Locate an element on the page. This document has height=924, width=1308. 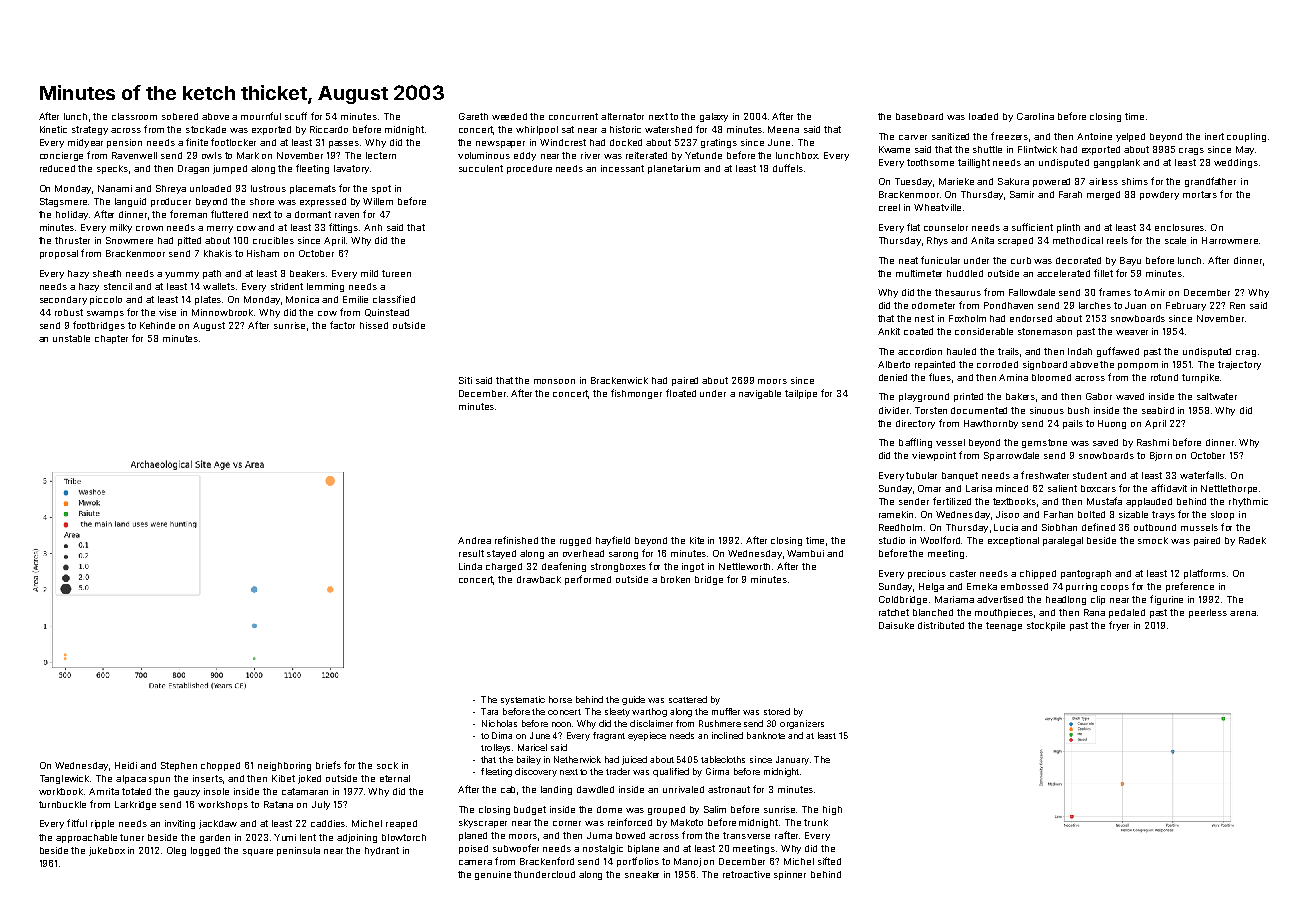
planetarium is located at coordinates (674, 169).
